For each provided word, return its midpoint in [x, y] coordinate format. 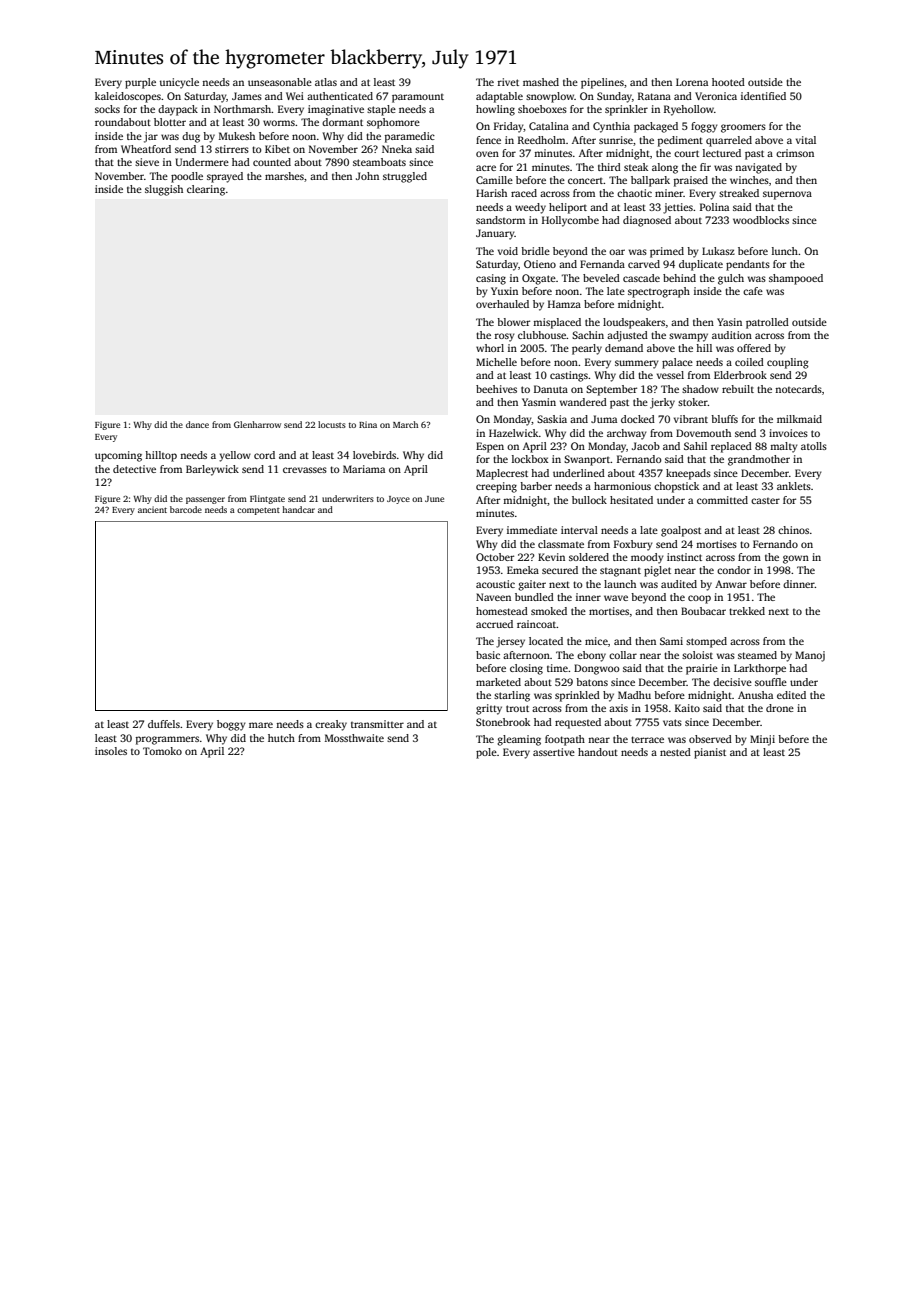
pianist [710, 753]
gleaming [519, 740]
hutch [281, 738]
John [367, 176]
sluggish [164, 190]
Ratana [654, 96]
